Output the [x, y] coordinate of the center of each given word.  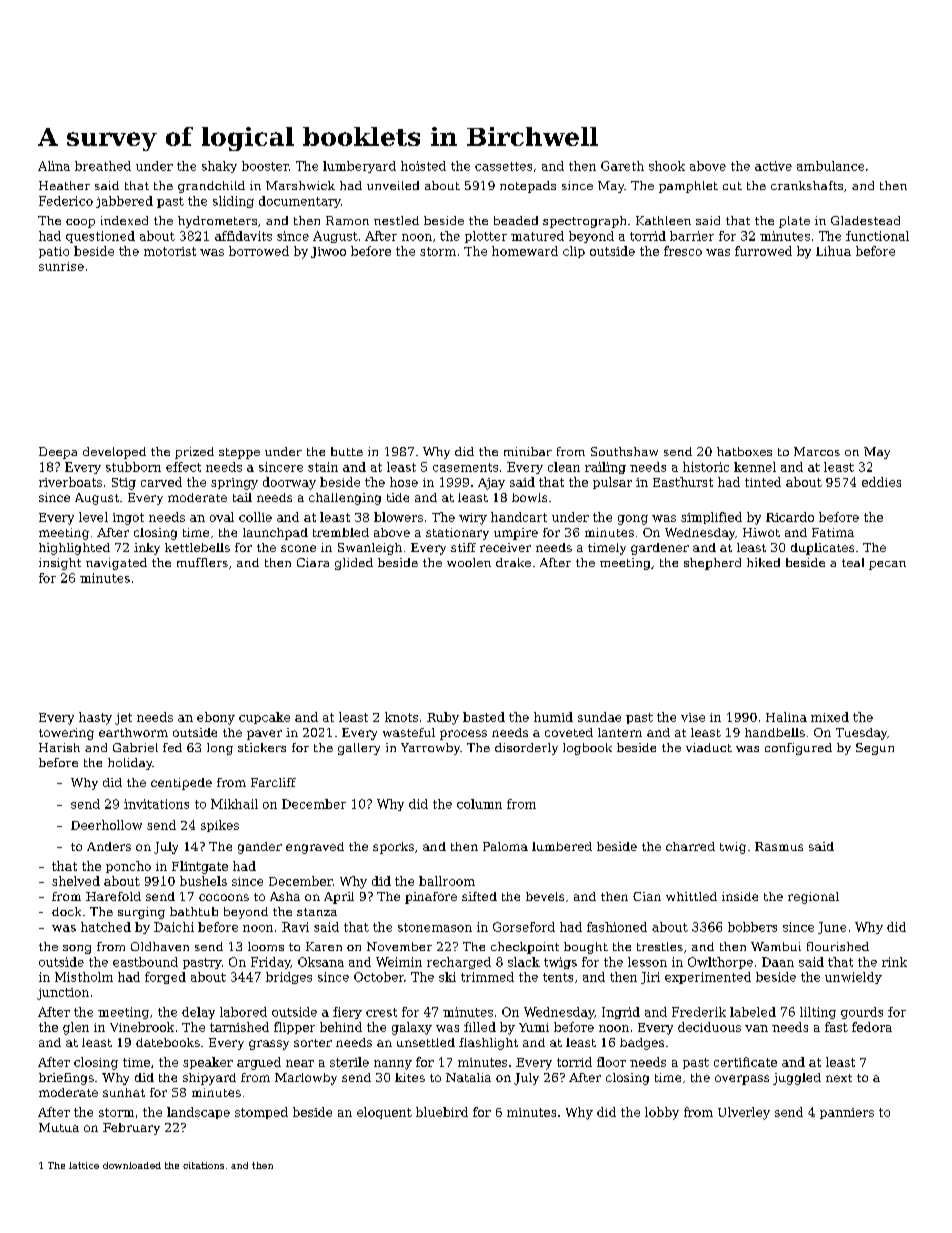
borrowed [259, 251]
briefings [66, 1079]
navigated [116, 564]
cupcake [264, 718]
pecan [887, 565]
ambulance [830, 166]
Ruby [443, 718]
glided [354, 564]
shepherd [712, 564]
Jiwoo [328, 252]
